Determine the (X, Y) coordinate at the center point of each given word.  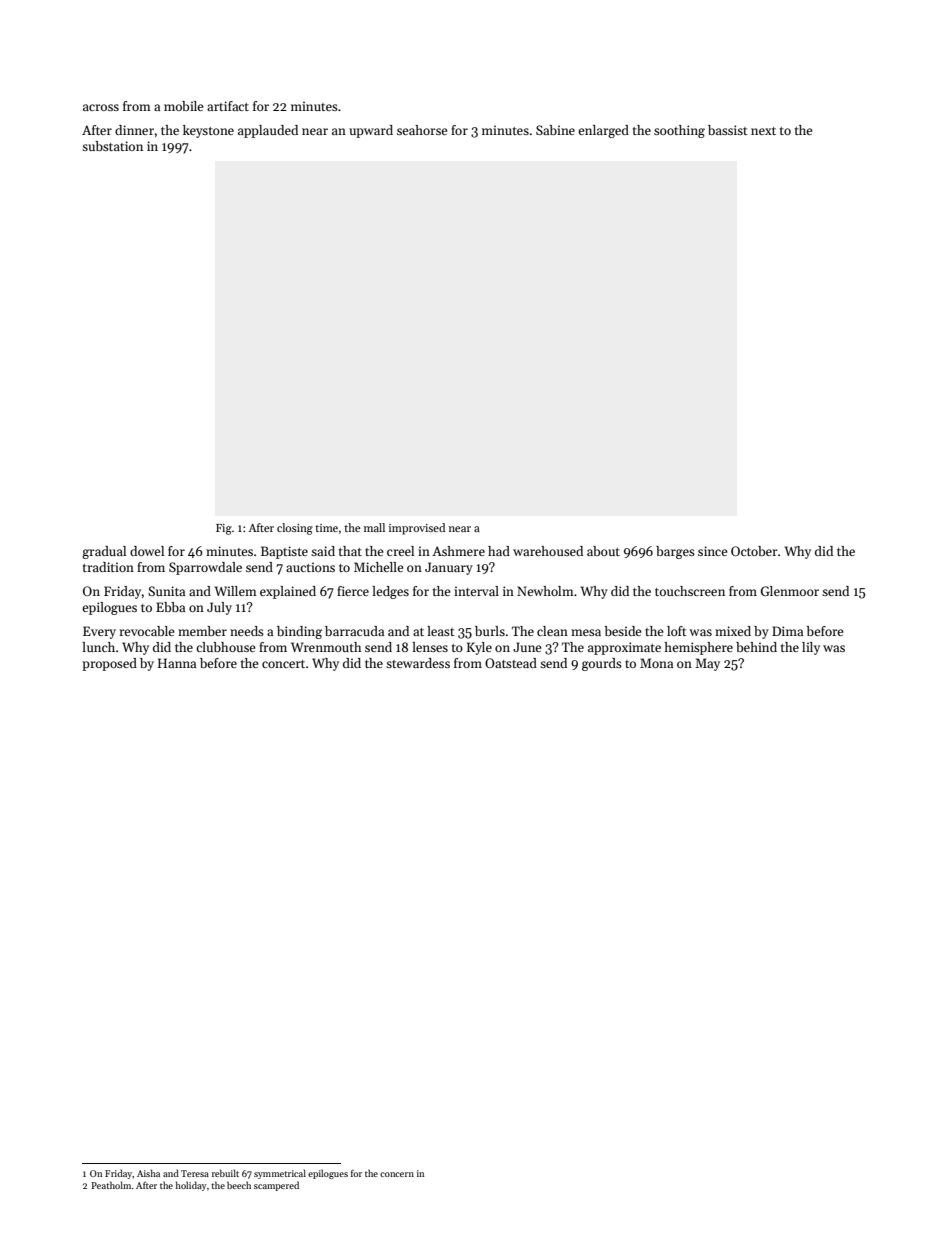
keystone (208, 131)
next (763, 131)
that (350, 551)
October (754, 551)
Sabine (555, 130)
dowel (147, 551)
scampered (276, 1186)
